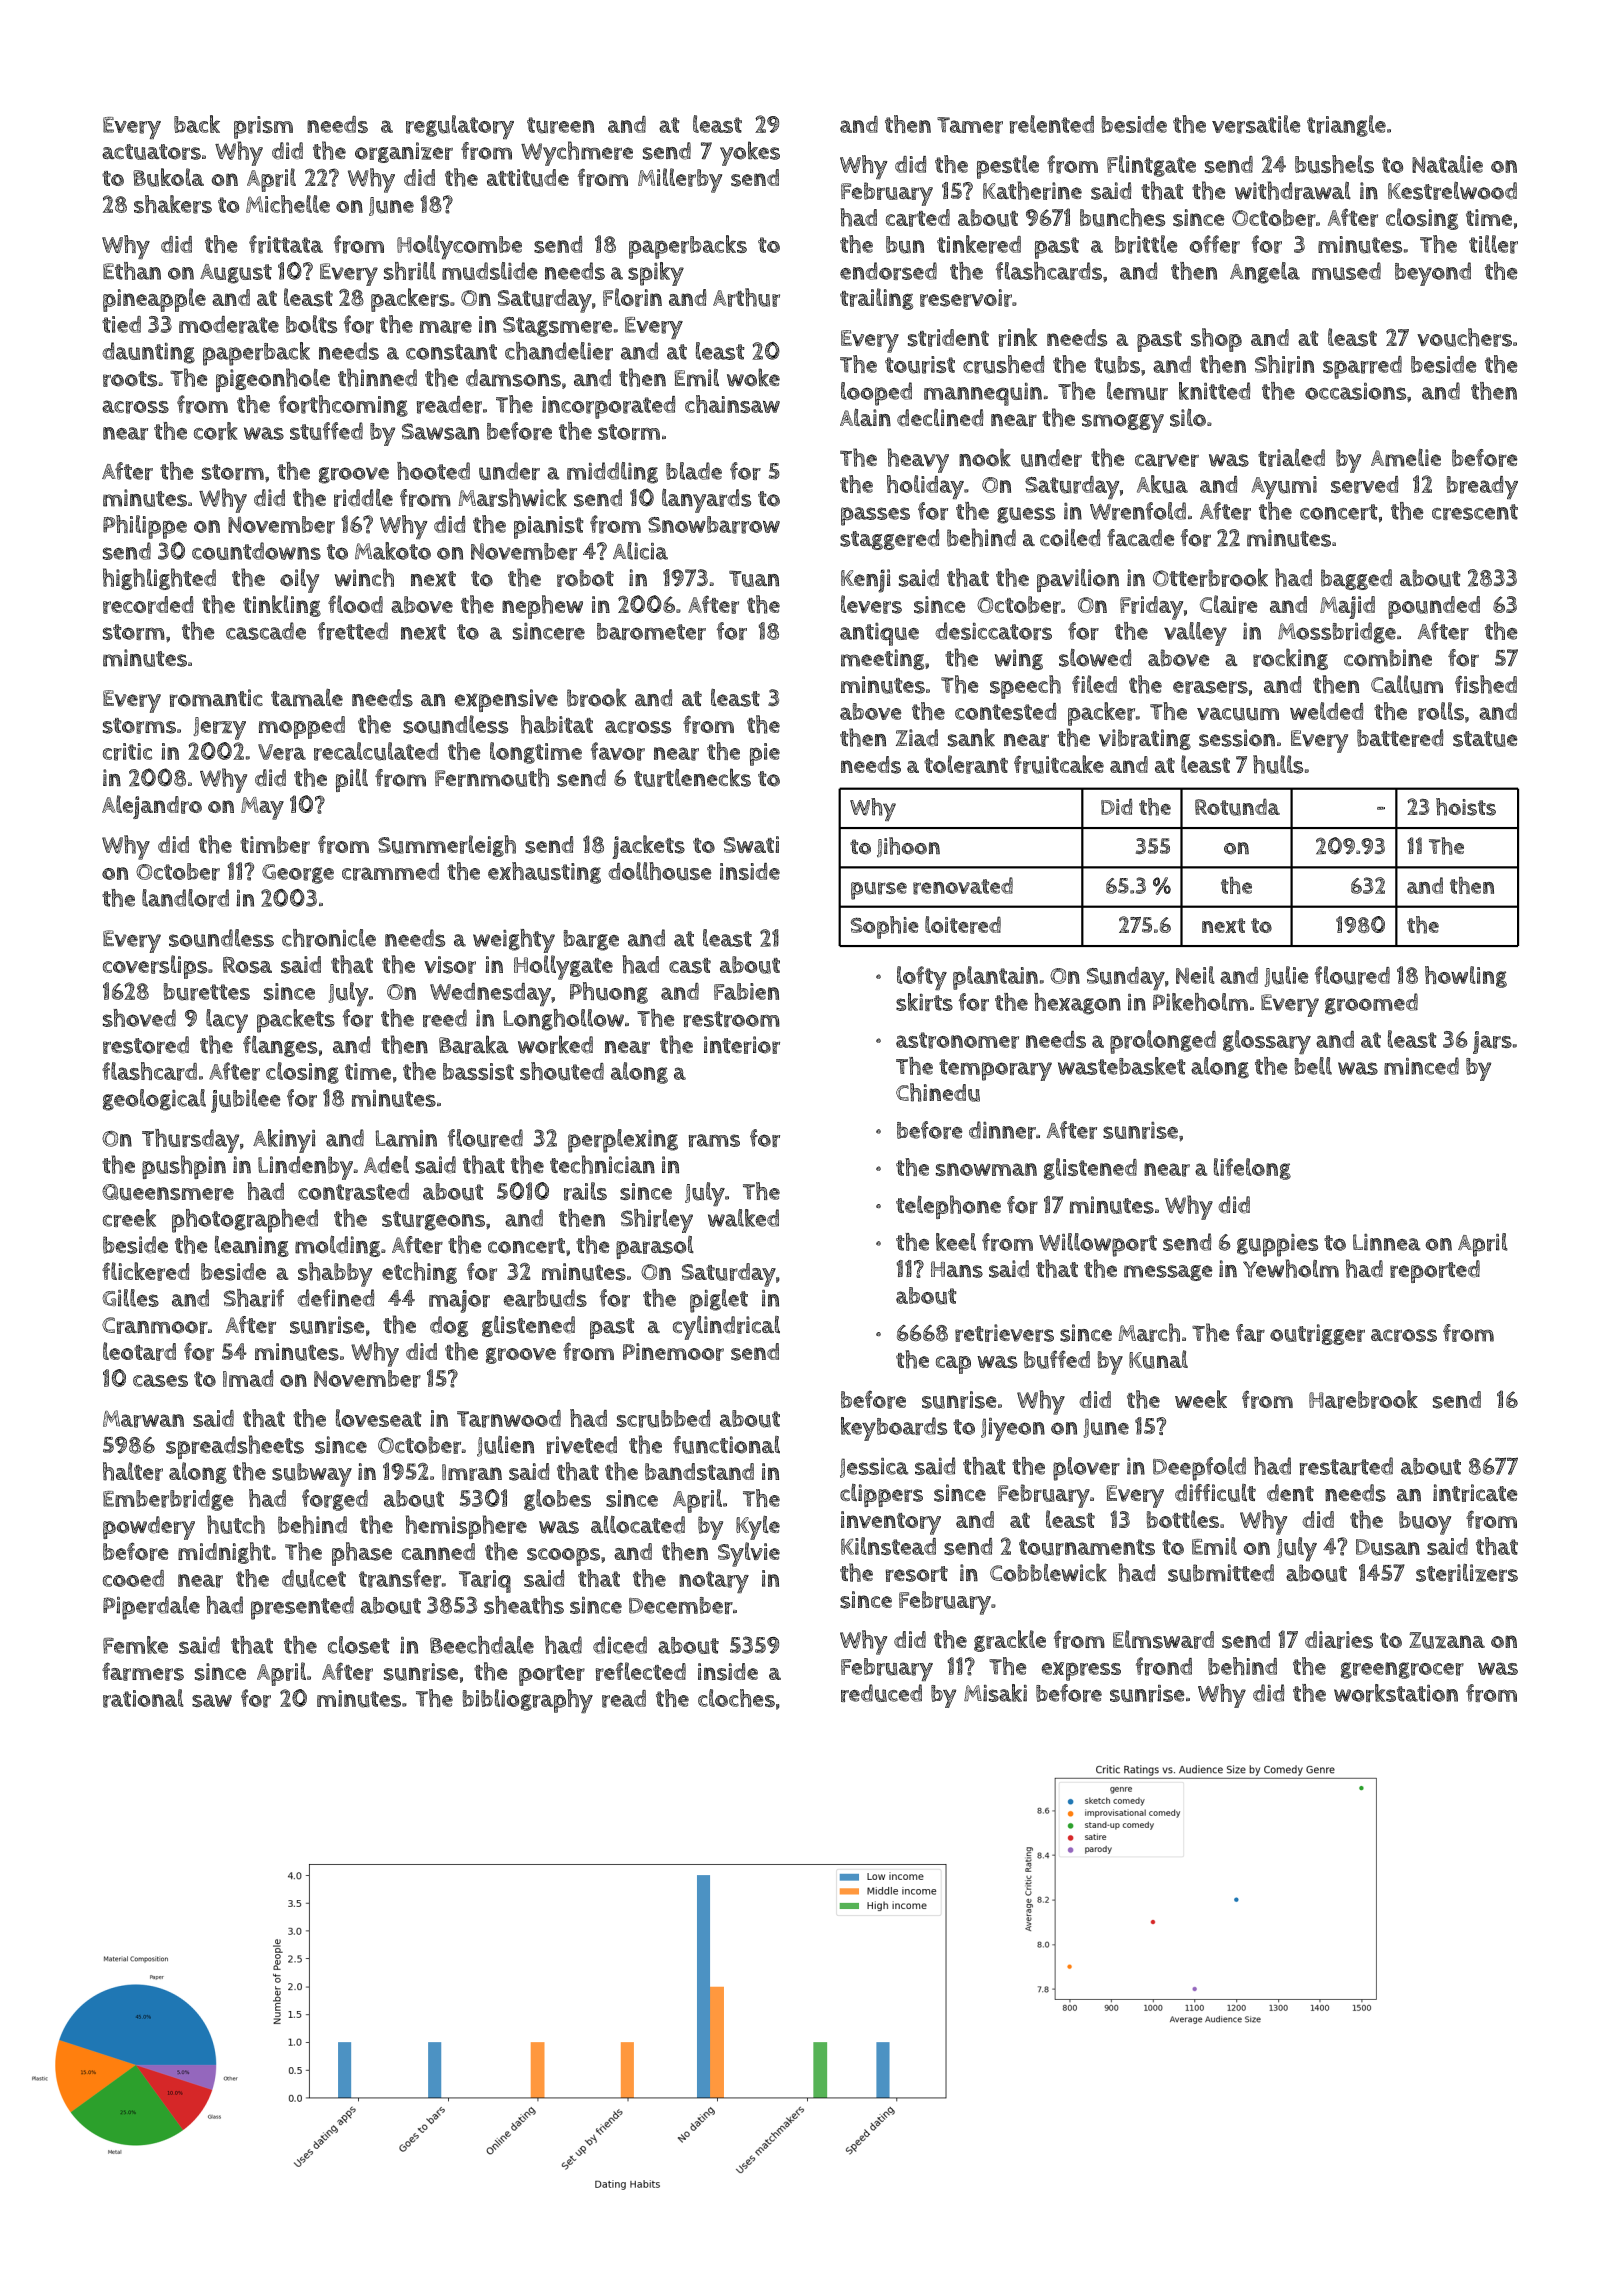 Image resolution: width=1620 pixels, height=2292 pixels. I want to click on vouchers, so click(1464, 337).
